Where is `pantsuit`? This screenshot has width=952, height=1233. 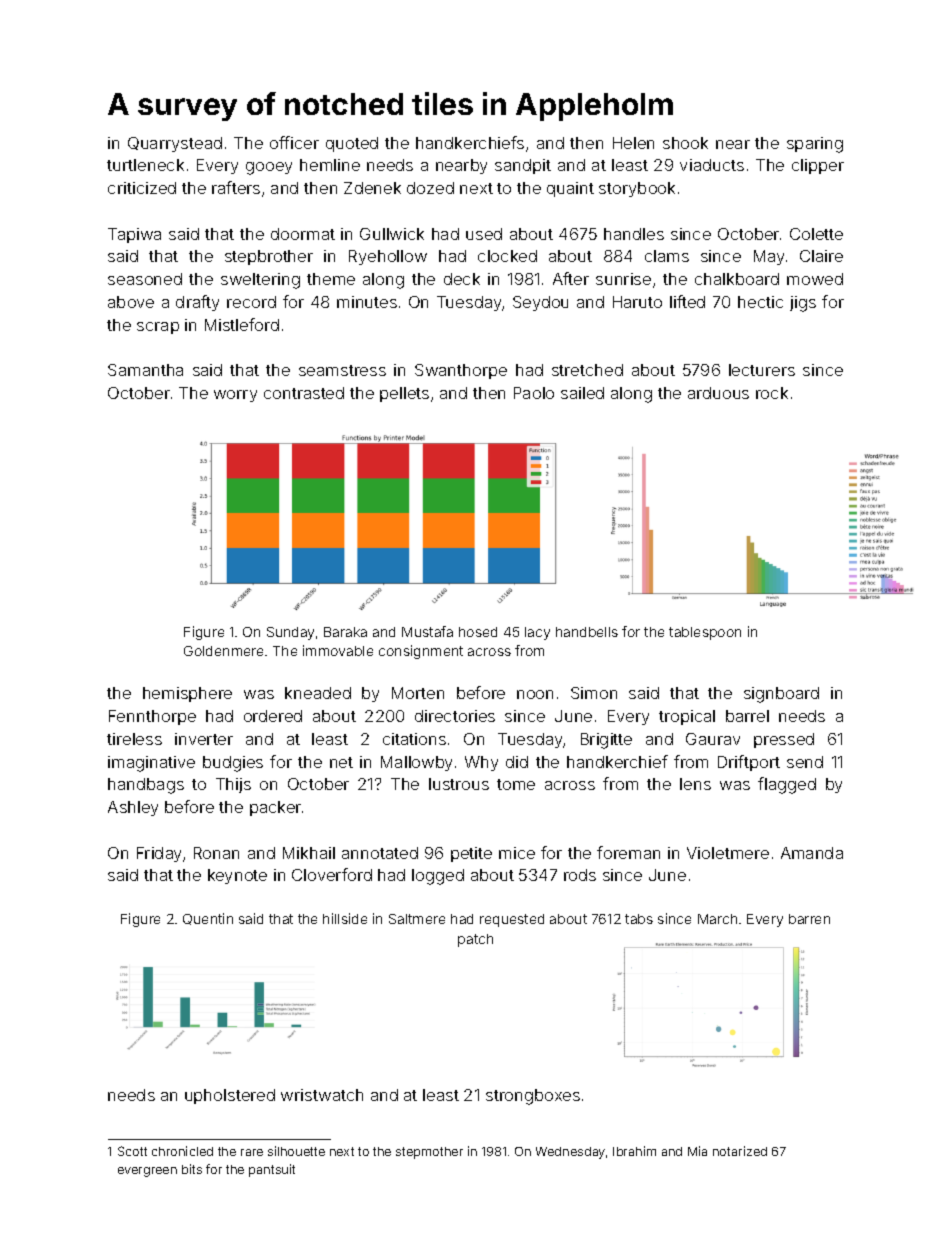 pantsuit is located at coordinates (272, 1170).
